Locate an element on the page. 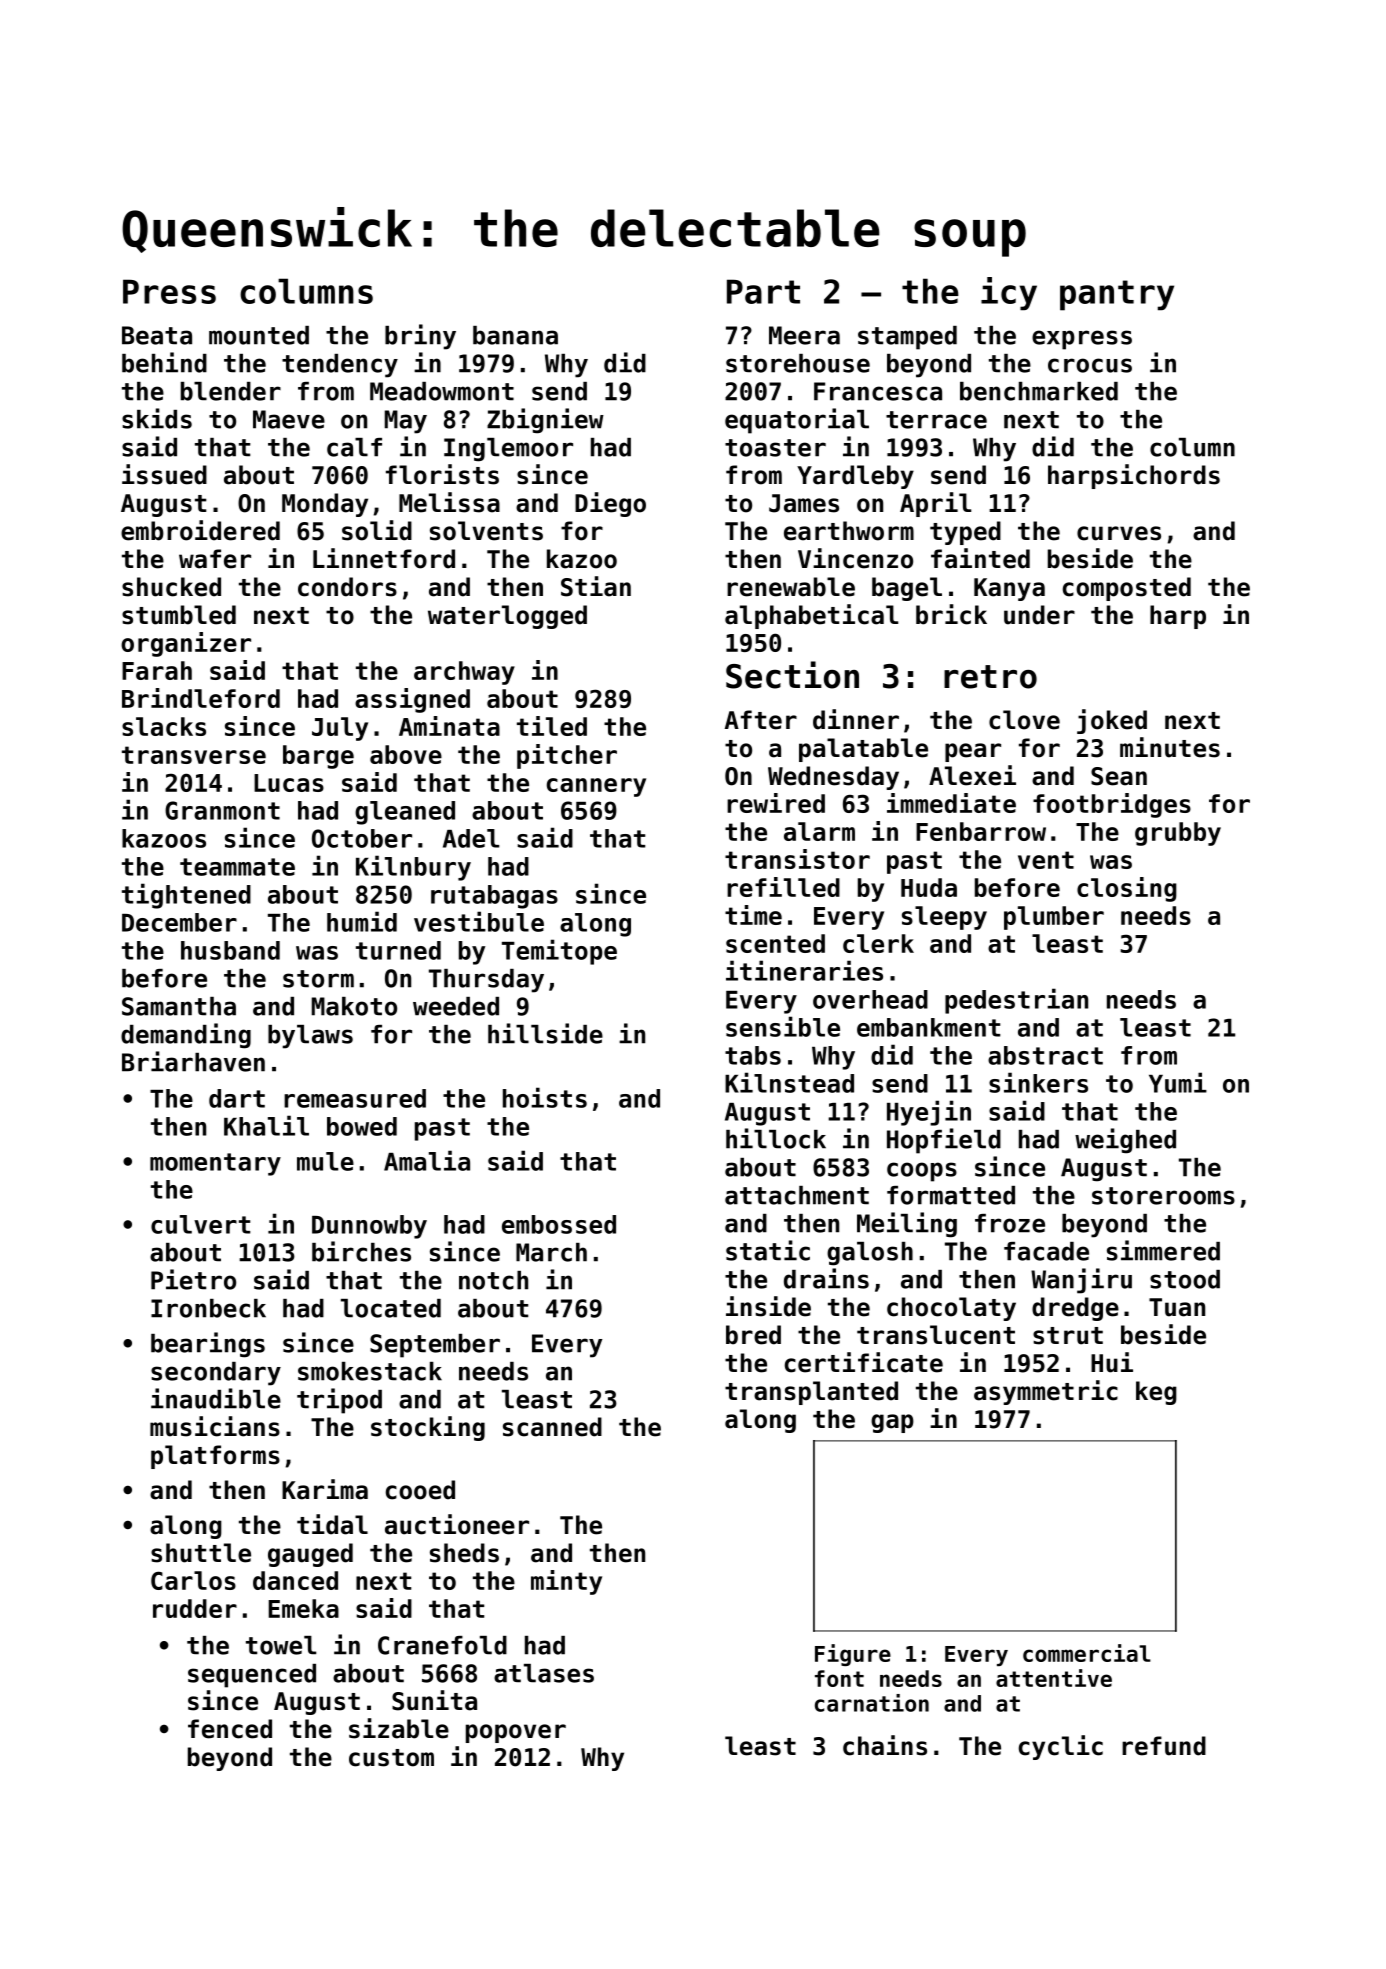 The height and width of the page is (1969, 1386). secondary is located at coordinates (216, 1374).
